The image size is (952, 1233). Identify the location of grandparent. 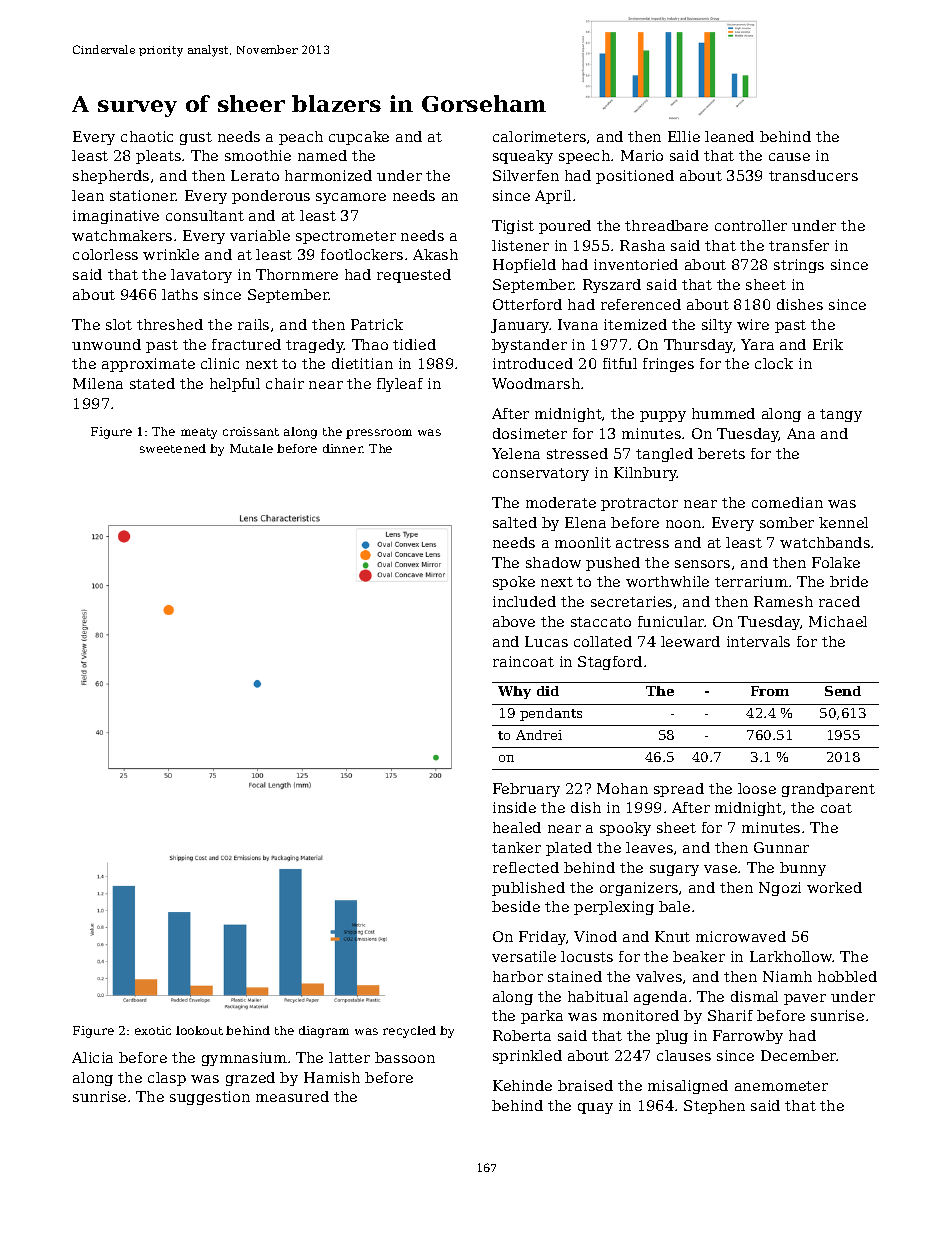
(828, 790).
